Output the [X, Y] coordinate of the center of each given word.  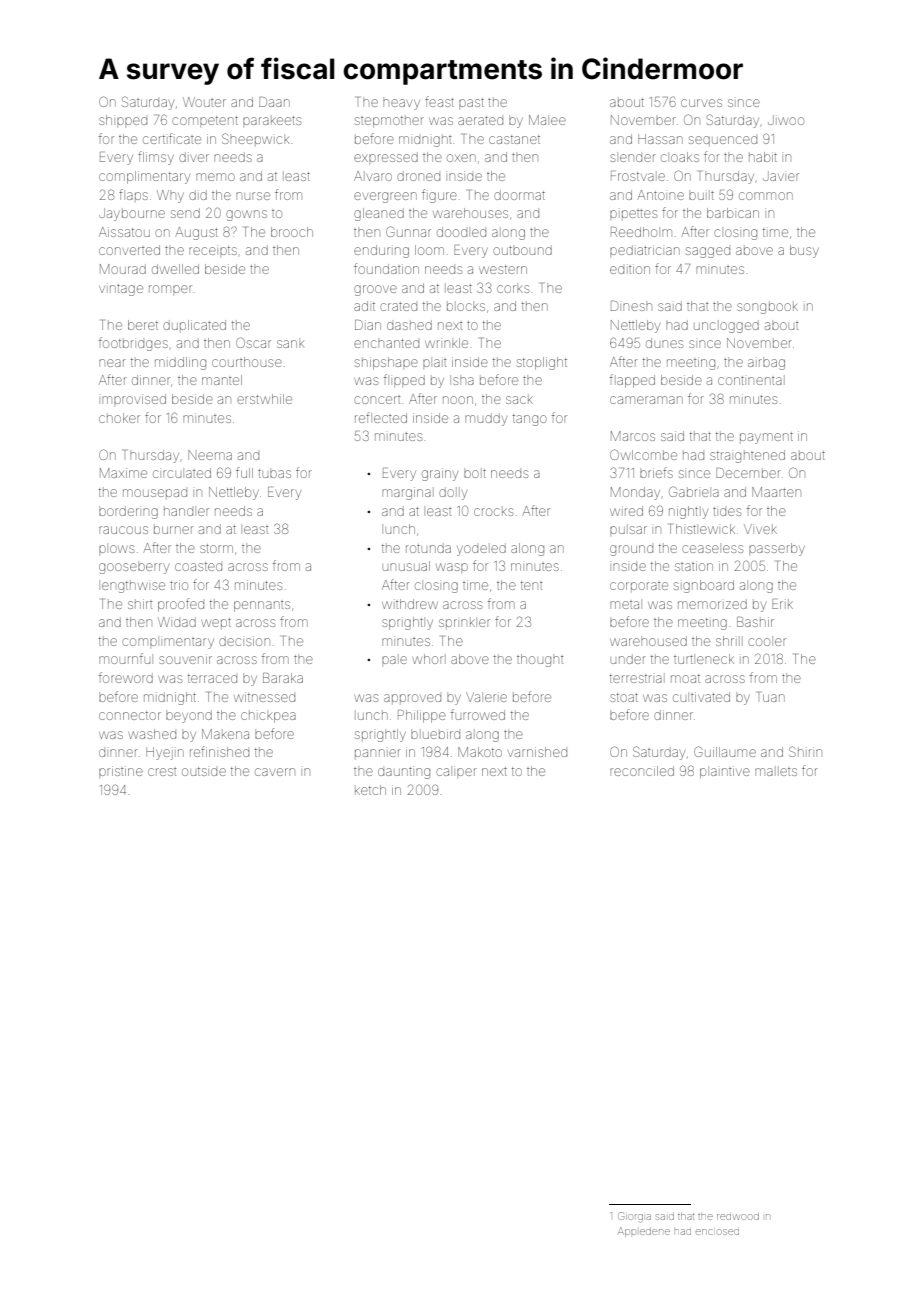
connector [130, 715]
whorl [427, 659]
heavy [401, 104]
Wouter [204, 102]
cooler [767, 642]
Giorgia [634, 1217]
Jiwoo [786, 120]
